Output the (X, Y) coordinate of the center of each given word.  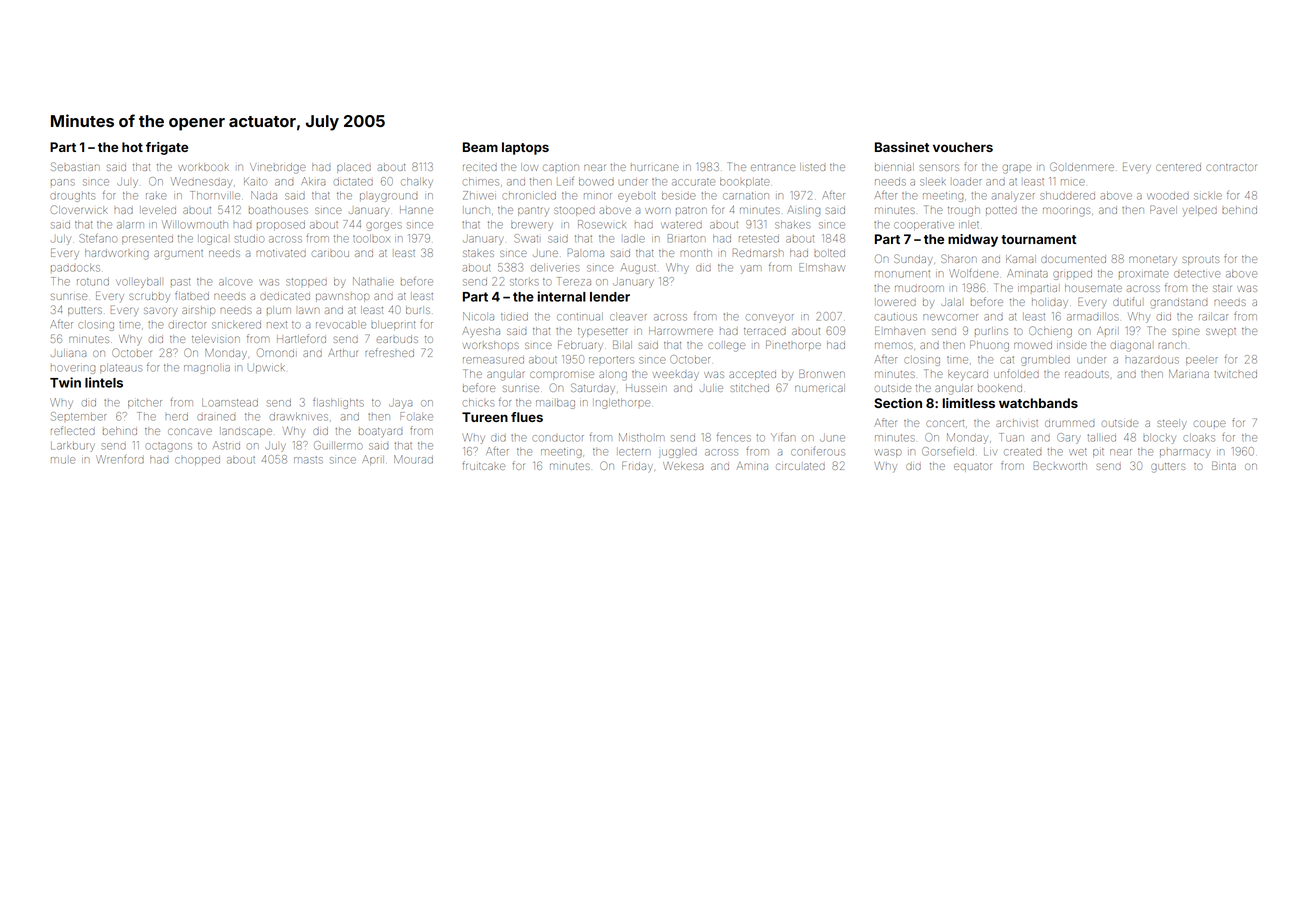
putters (85, 311)
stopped (306, 282)
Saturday (593, 388)
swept (1221, 332)
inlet (969, 225)
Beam (480, 147)
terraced (765, 331)
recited (480, 167)
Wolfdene (974, 273)
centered (1178, 167)
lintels (104, 382)
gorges (384, 226)
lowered (895, 302)
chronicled (529, 196)
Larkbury (73, 447)
